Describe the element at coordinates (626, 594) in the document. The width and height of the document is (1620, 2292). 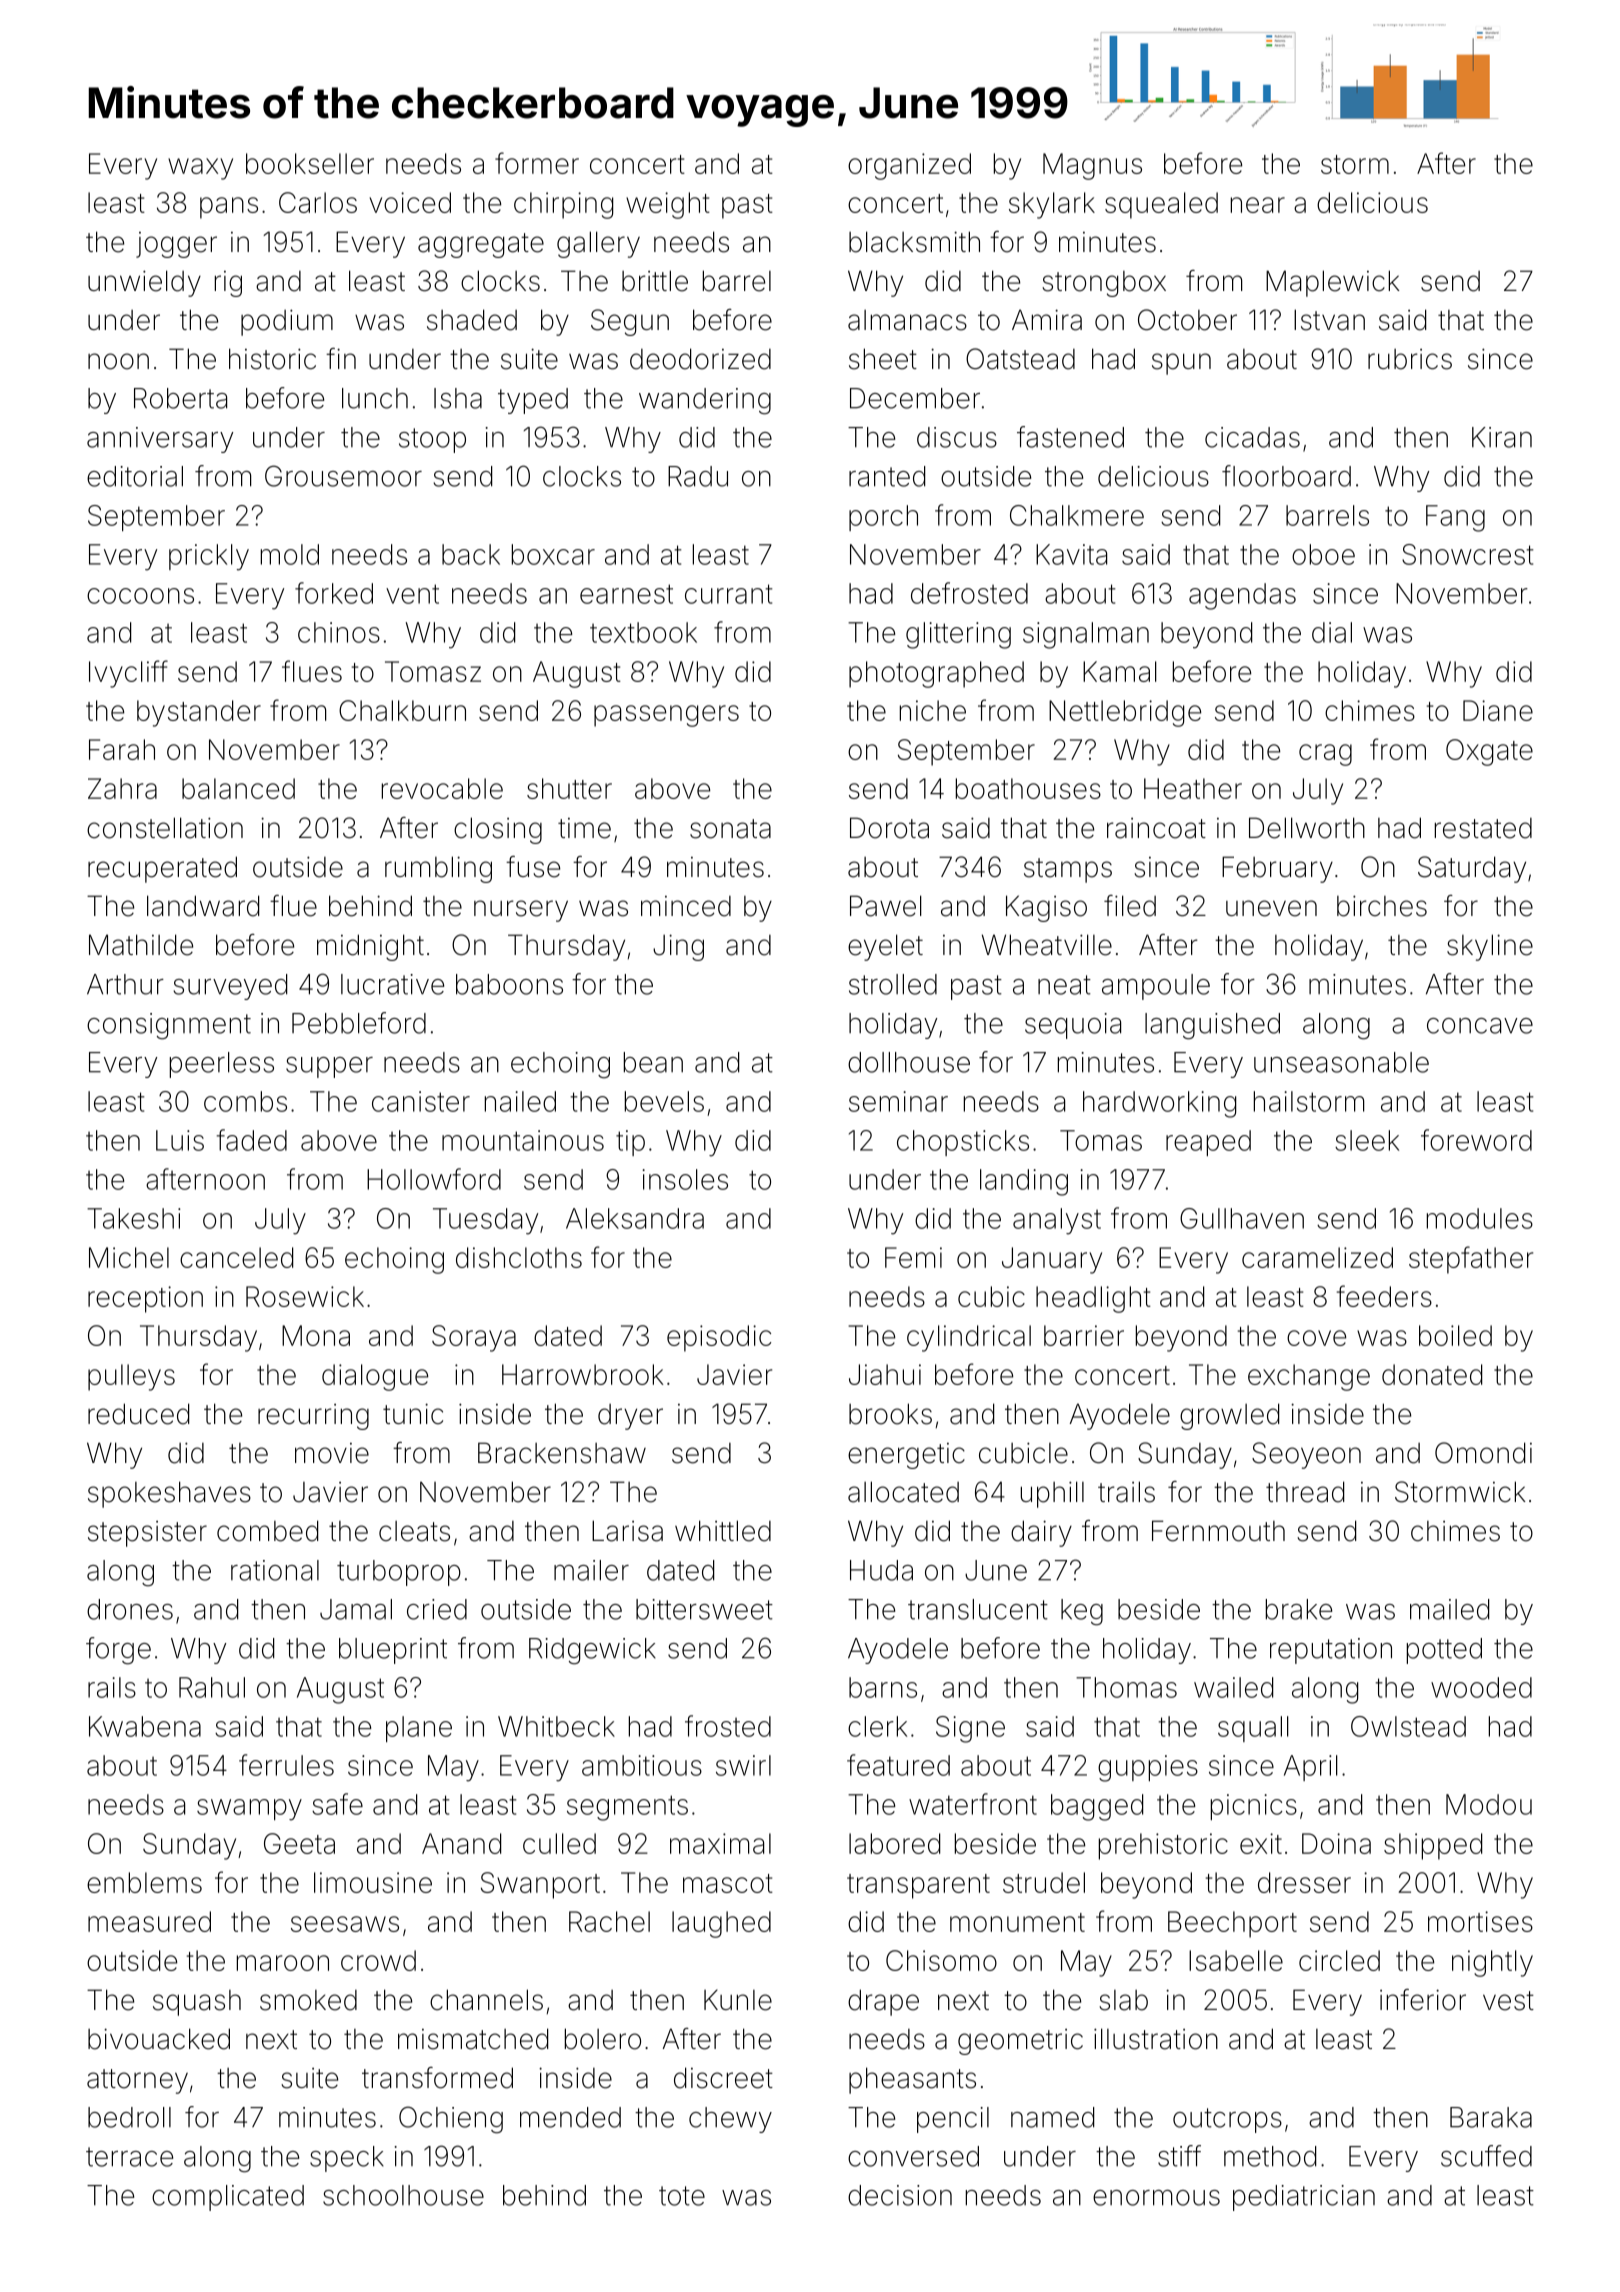
I see `earnest` at that location.
